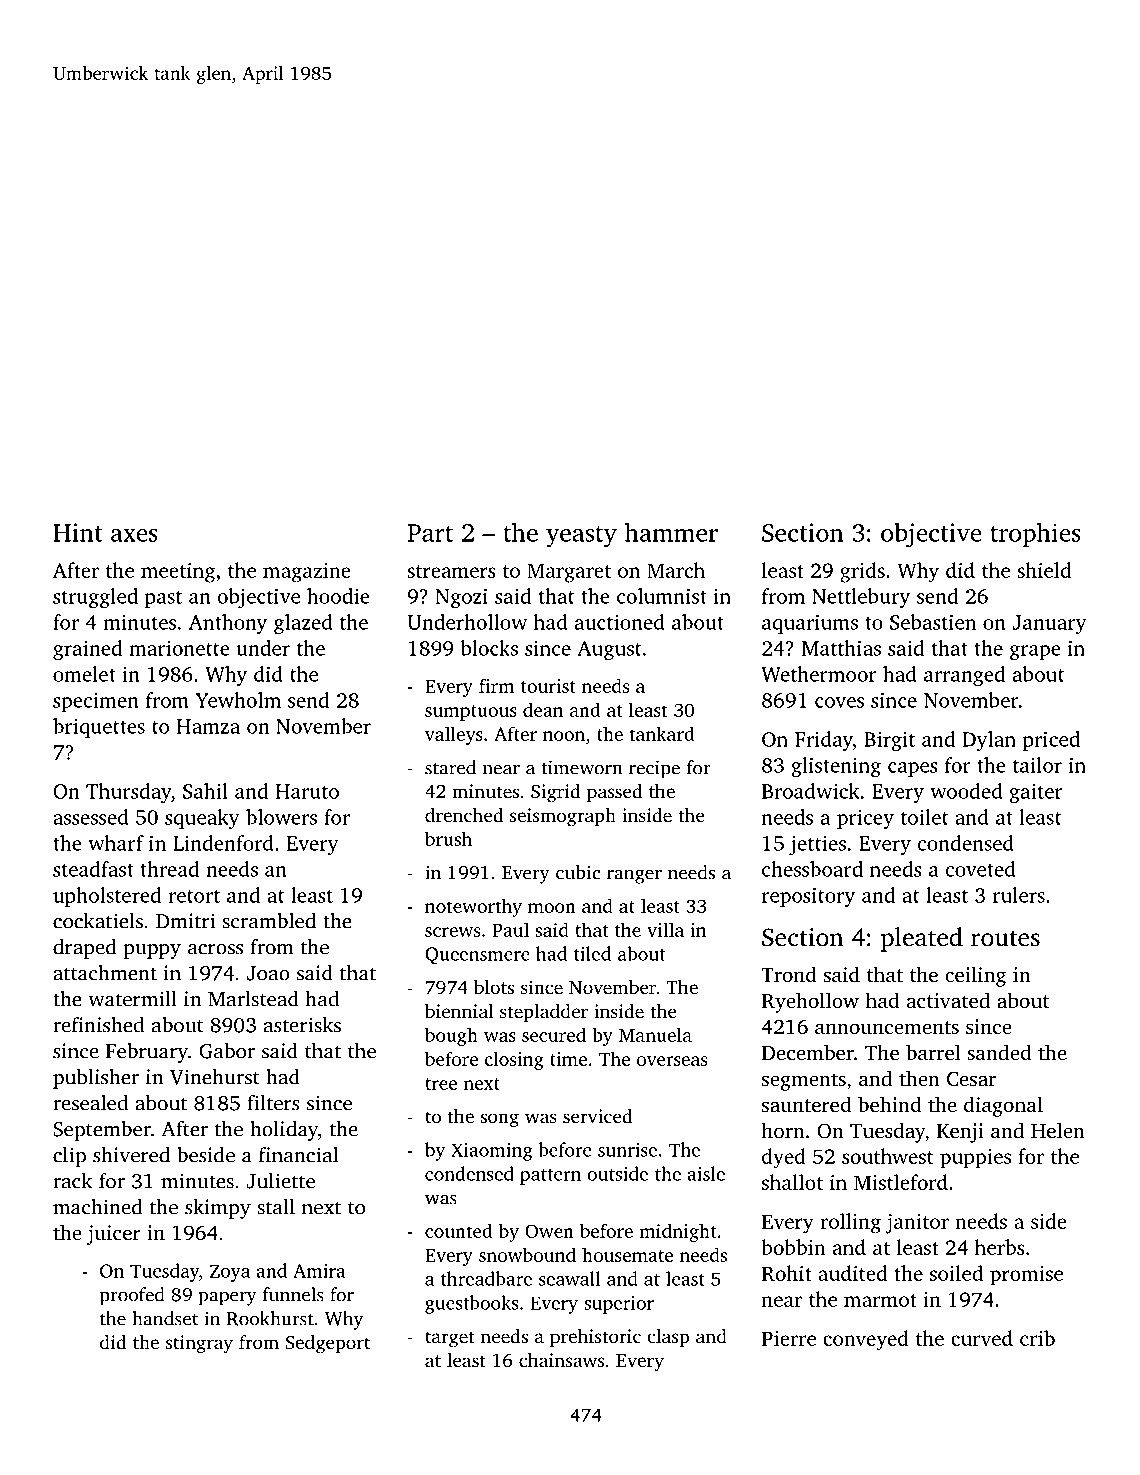 The height and width of the screenshot is (1475, 1140). What do you see at coordinates (276, 1207) in the screenshot?
I see `stall` at bounding box center [276, 1207].
